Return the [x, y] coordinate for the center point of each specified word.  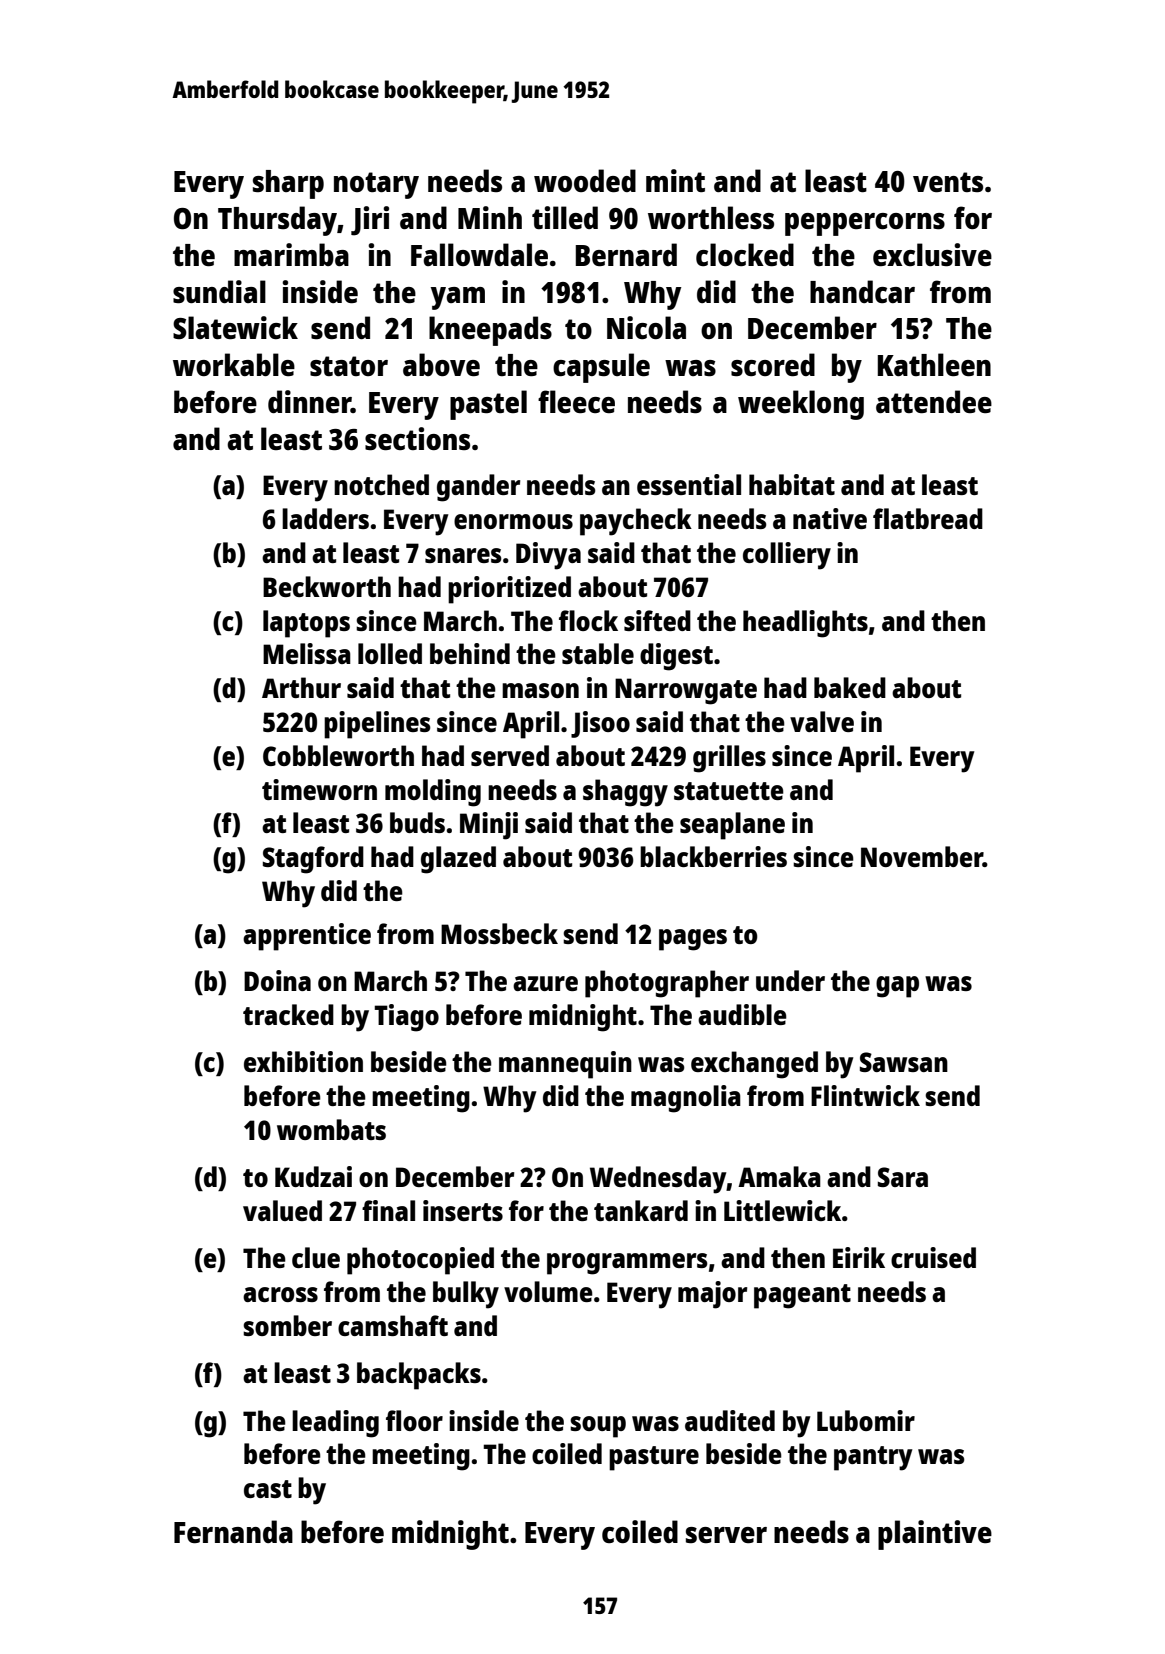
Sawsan [904, 1062]
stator [349, 366]
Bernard [626, 255]
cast [268, 1489]
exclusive [932, 255]
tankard [641, 1210]
